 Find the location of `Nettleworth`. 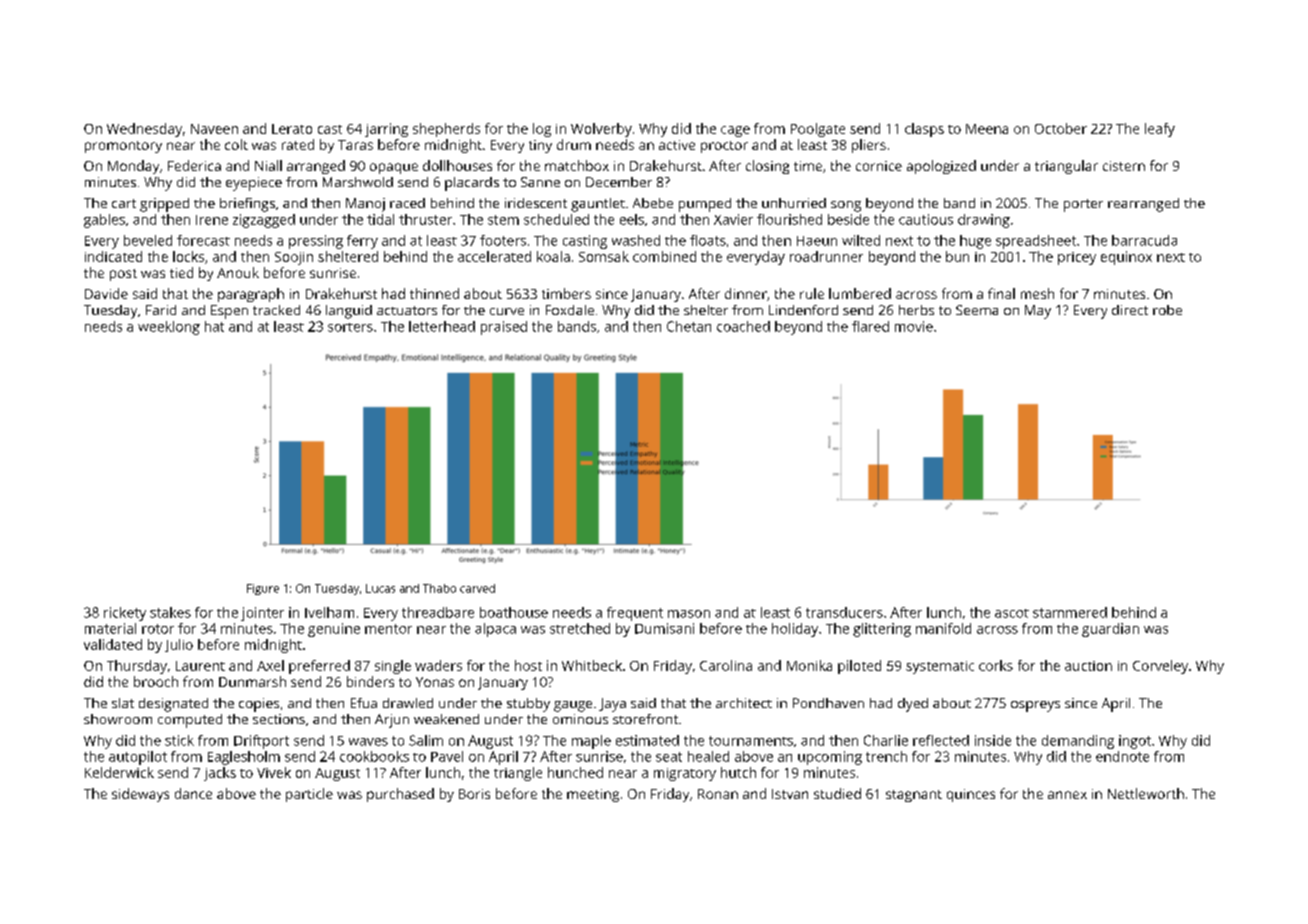

Nettleworth is located at coordinates (1146, 793).
